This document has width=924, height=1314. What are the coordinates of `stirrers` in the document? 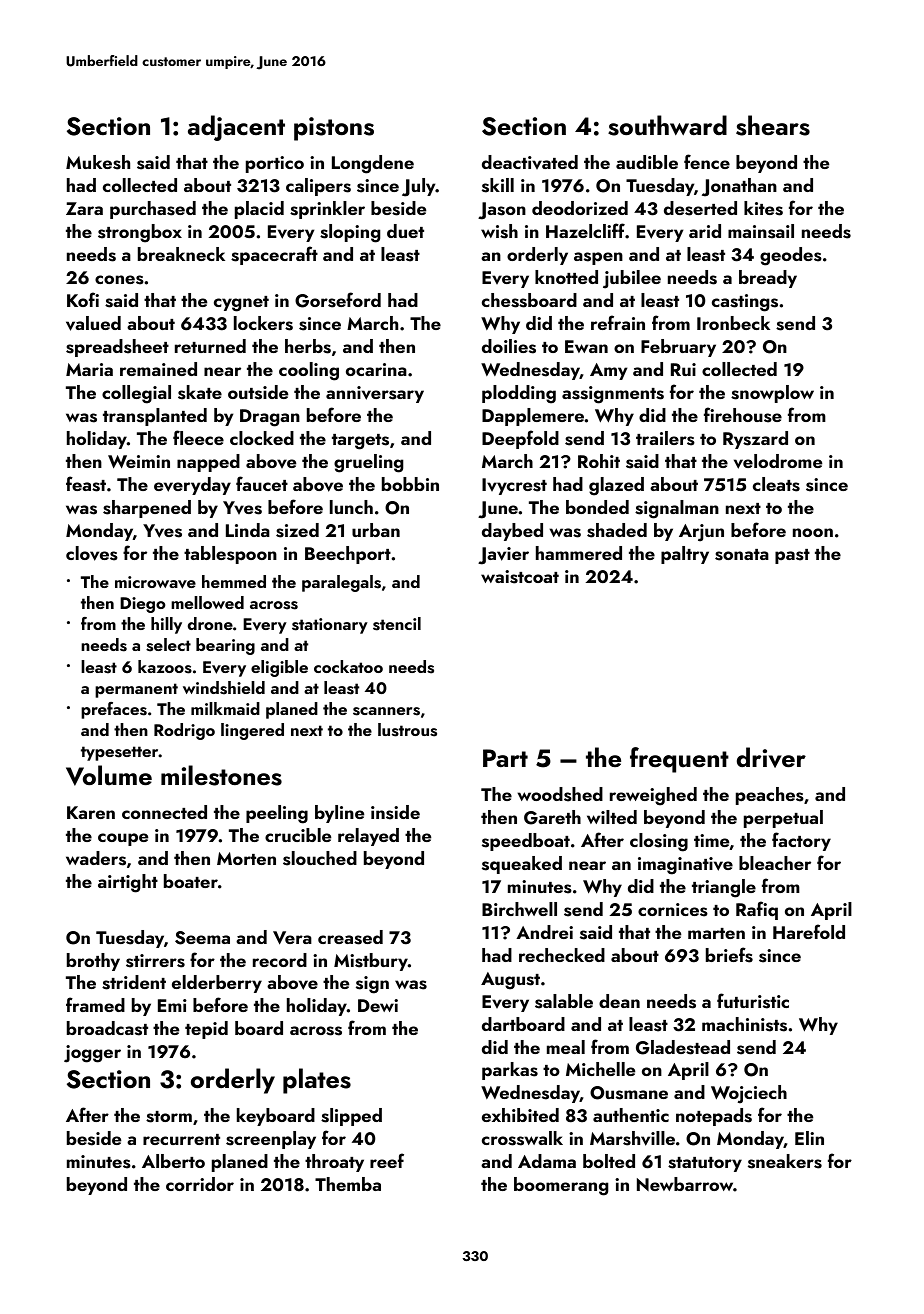 It's located at (155, 961).
